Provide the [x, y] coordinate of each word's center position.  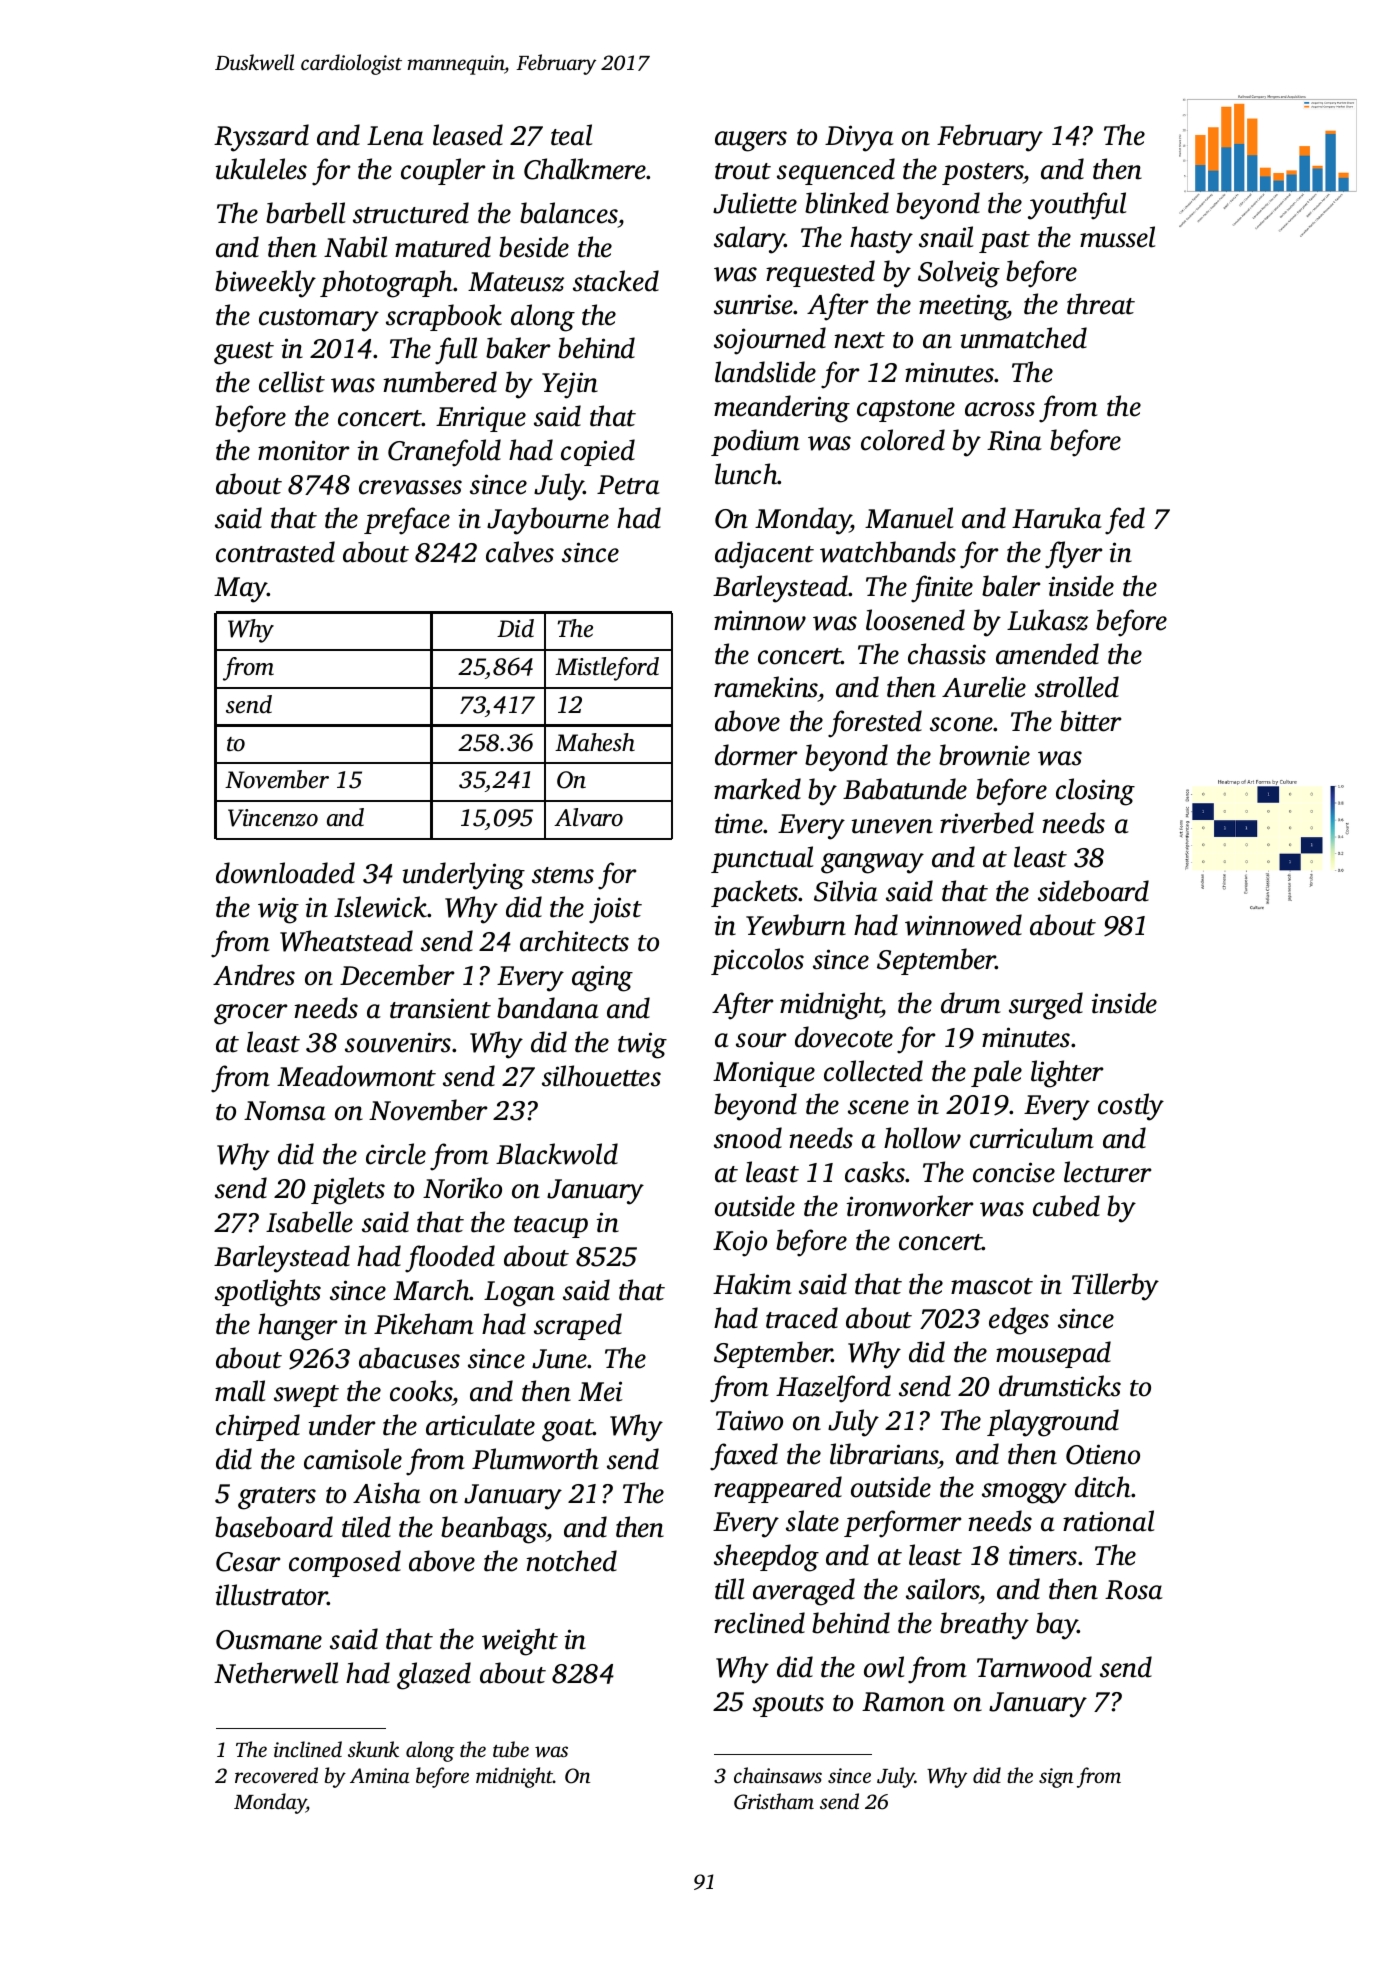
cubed [1066, 1206]
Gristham [774, 1801]
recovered [276, 1775]
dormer [756, 755]
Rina [1014, 440]
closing [1095, 792]
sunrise [754, 304]
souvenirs [398, 1042]
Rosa [1134, 1590]
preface [407, 521]
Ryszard [261, 138]
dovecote [844, 1037]
